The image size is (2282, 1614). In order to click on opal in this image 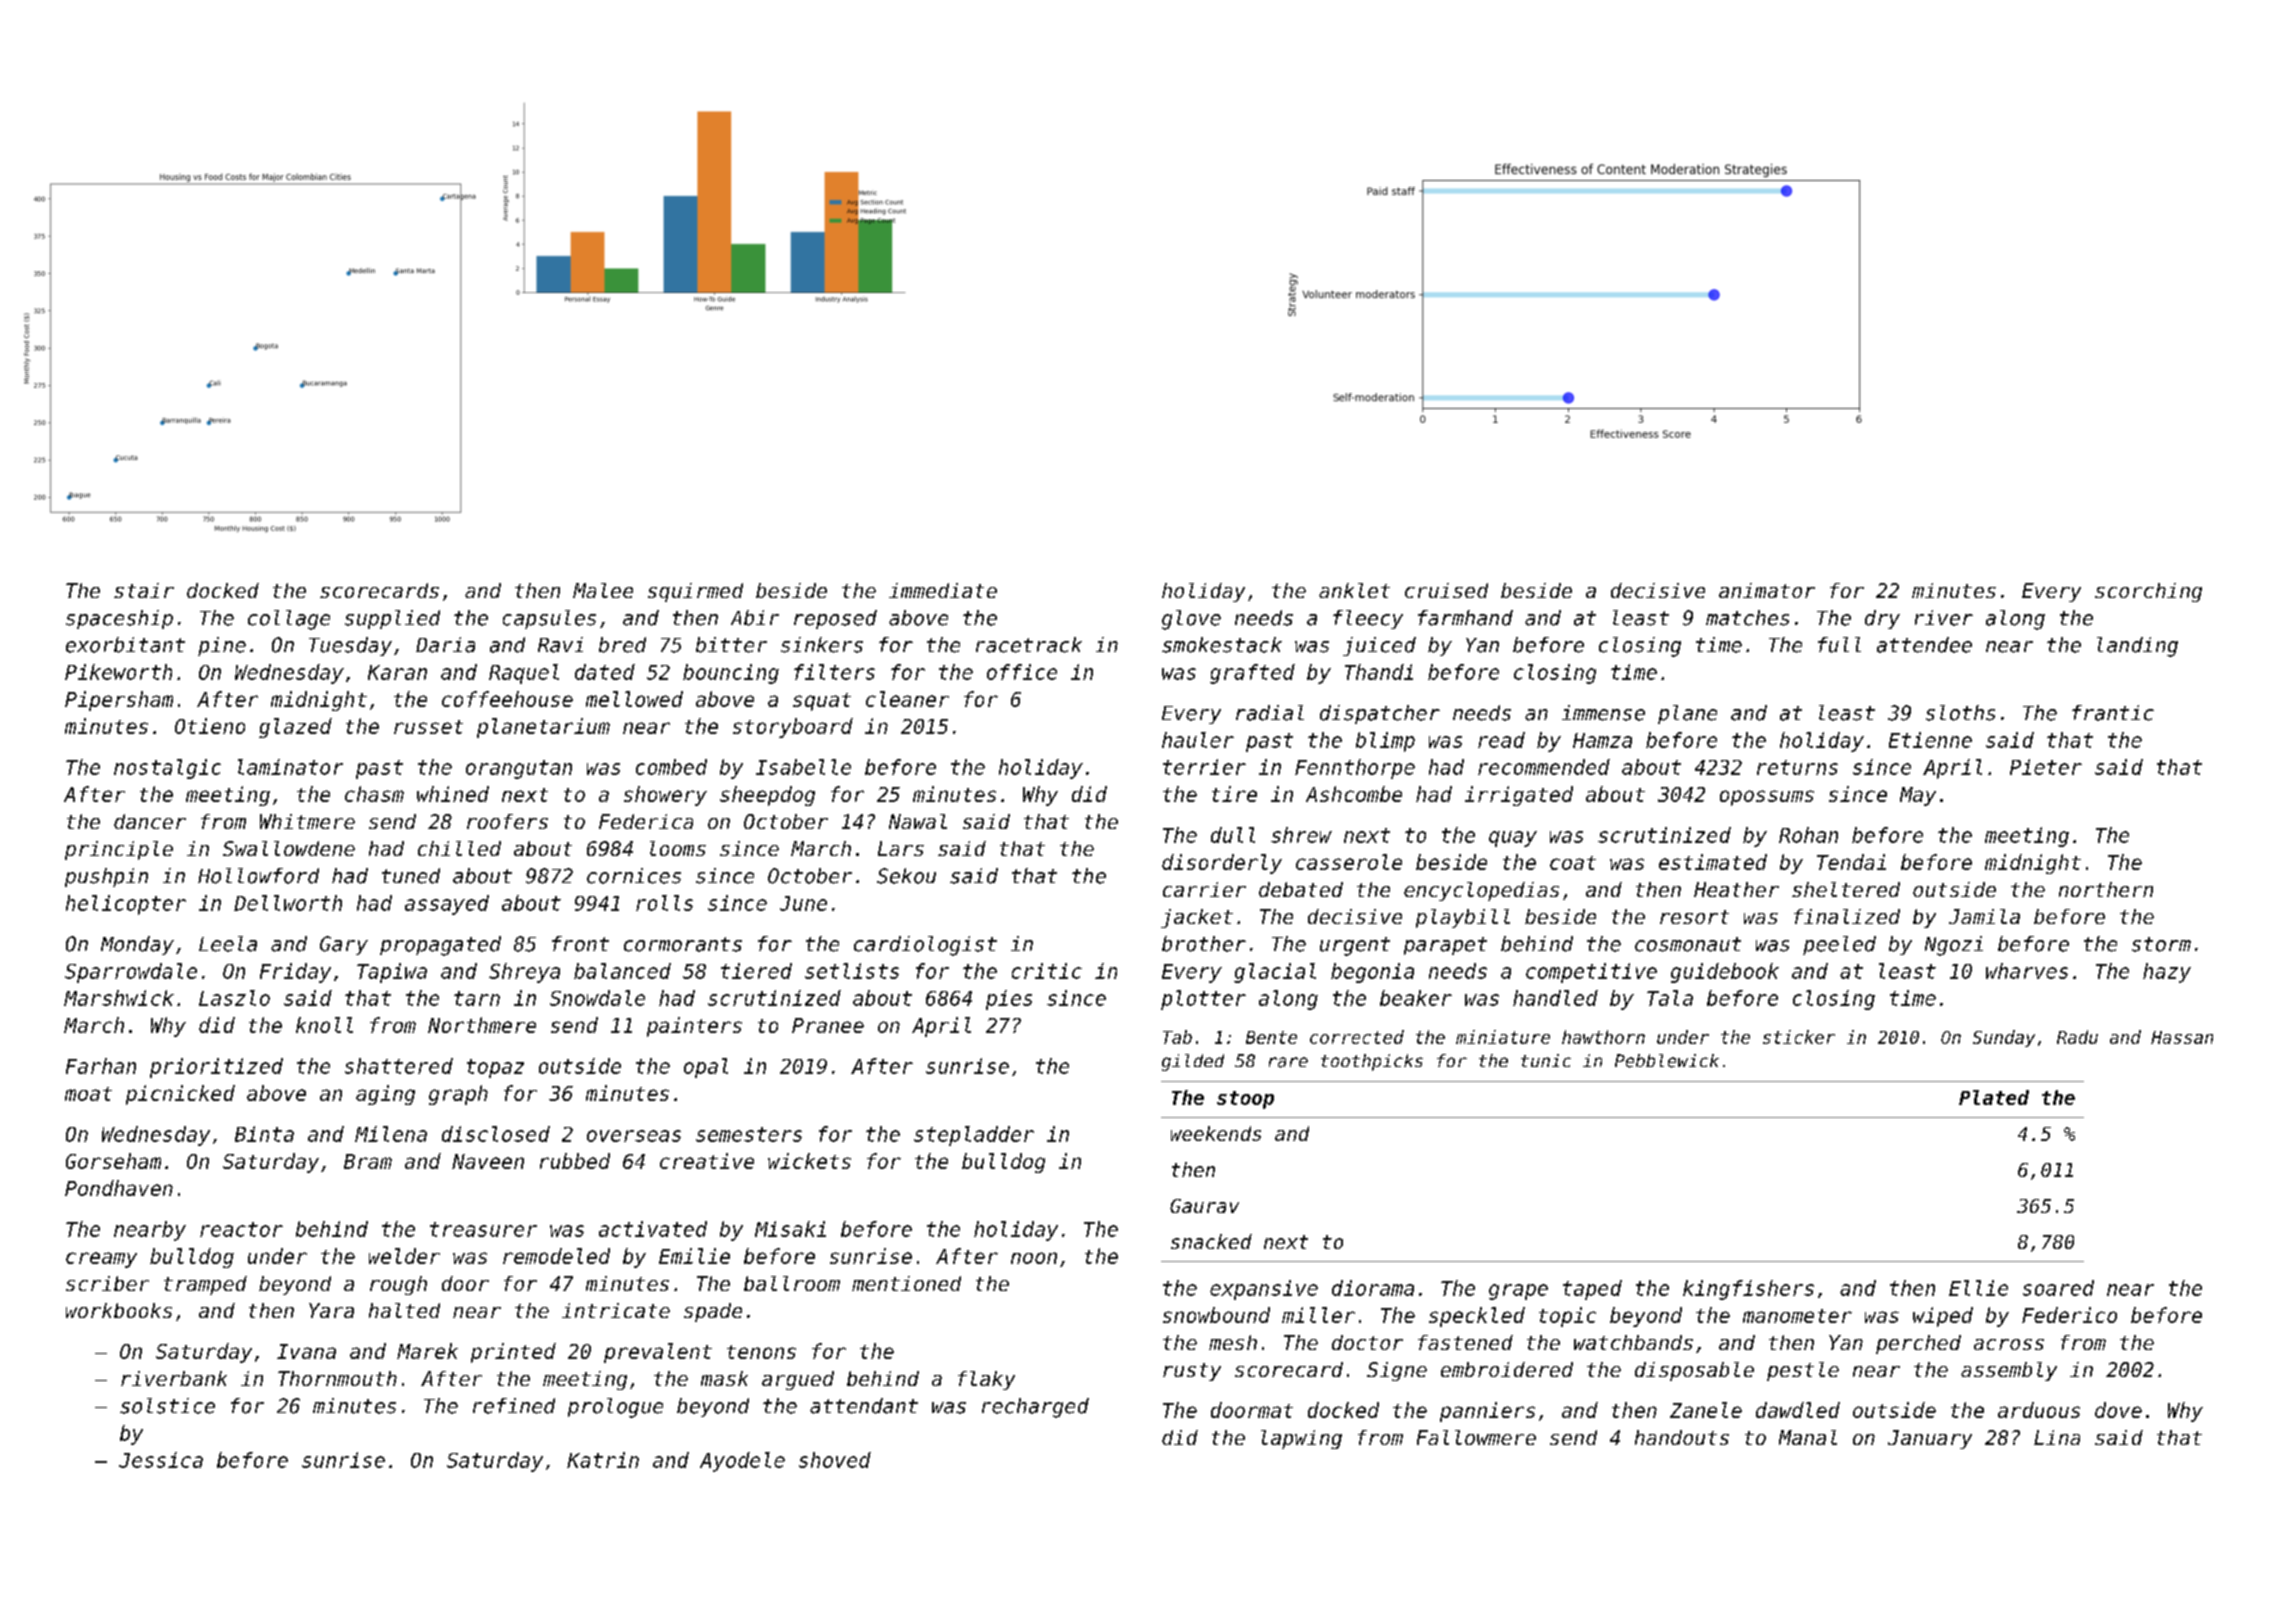, I will do `click(706, 1068)`.
